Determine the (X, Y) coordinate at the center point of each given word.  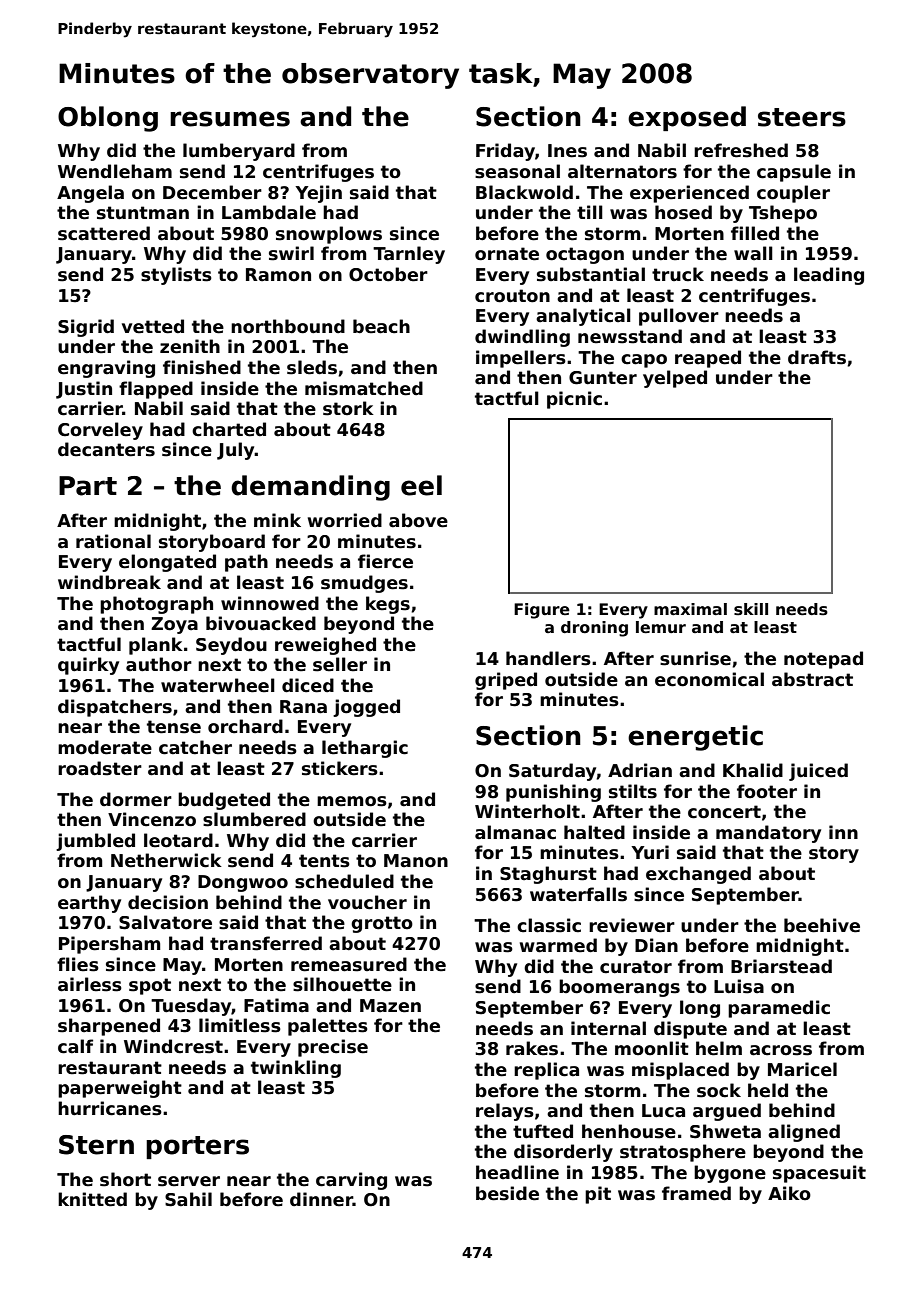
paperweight (120, 1089)
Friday (505, 152)
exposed (687, 118)
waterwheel (218, 685)
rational (113, 541)
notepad (823, 660)
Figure (542, 611)
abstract (812, 679)
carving (351, 1181)
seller (340, 664)
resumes (230, 119)
